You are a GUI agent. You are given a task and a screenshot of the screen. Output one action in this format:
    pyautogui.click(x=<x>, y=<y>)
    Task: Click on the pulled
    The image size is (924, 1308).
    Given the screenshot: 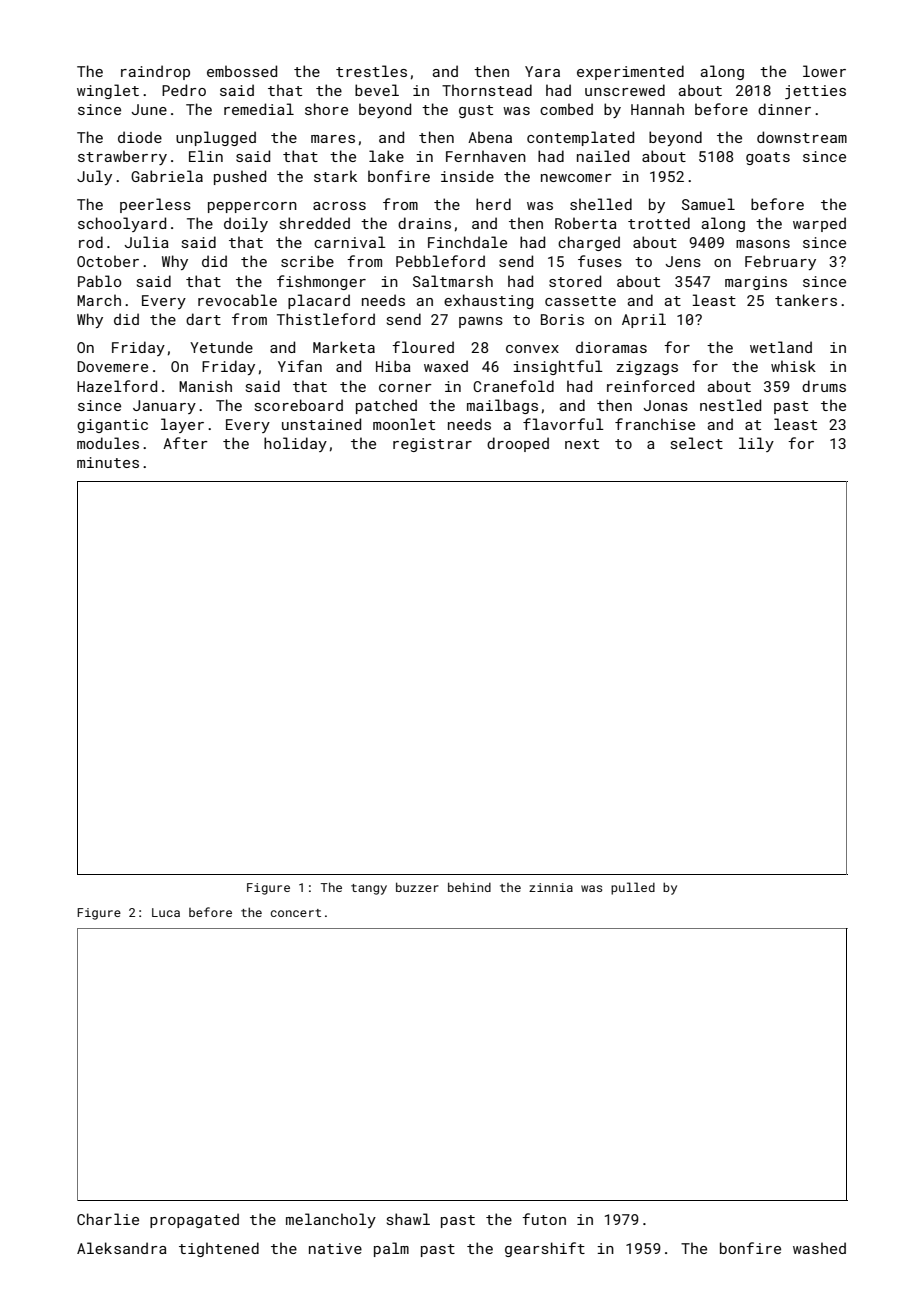 What is the action you would take?
    pyautogui.click(x=633, y=888)
